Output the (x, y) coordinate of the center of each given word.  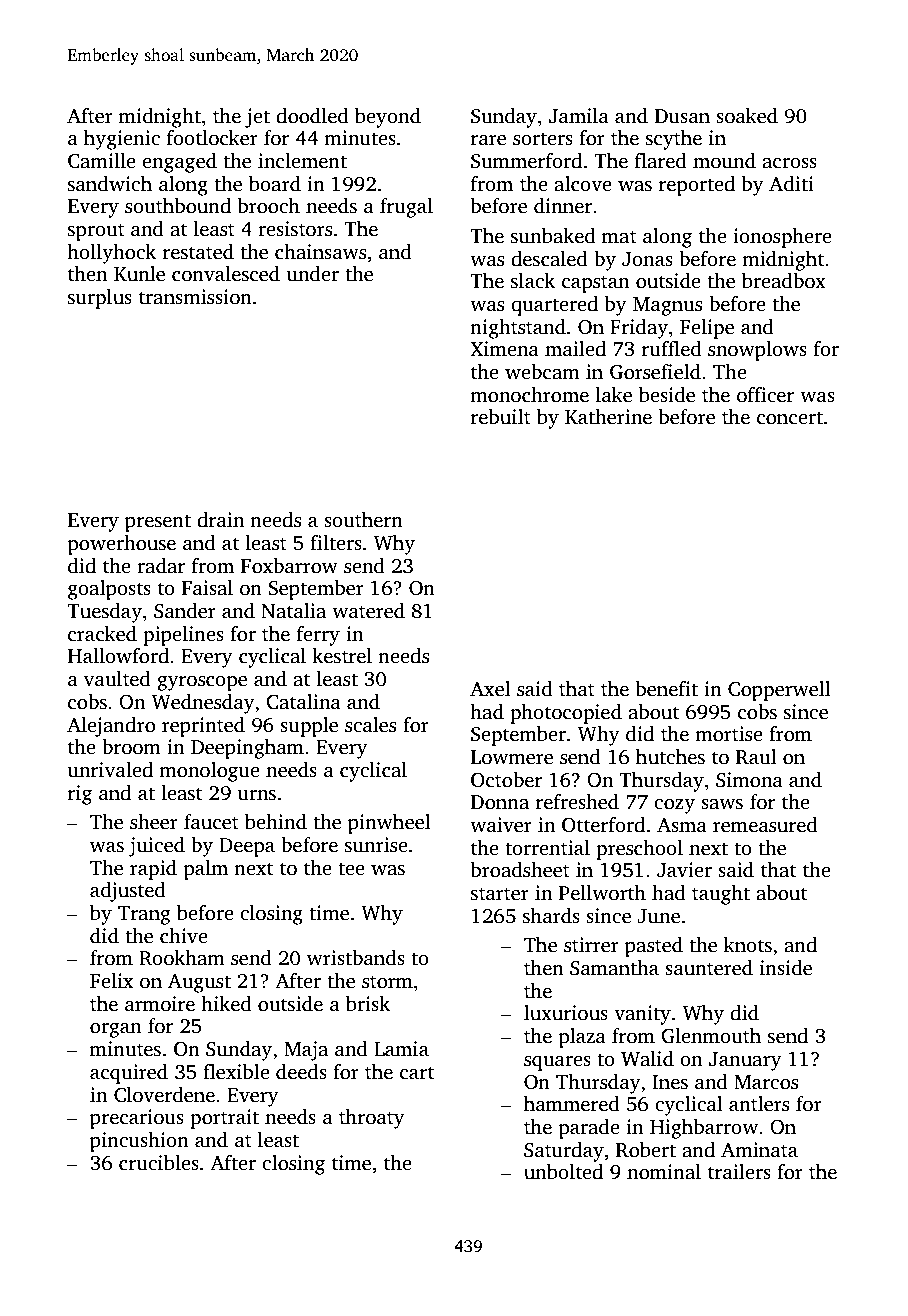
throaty (372, 1119)
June (659, 916)
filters (336, 543)
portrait (224, 1119)
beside (667, 395)
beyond (388, 118)
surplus (100, 299)
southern (363, 520)
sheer (154, 822)
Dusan (682, 116)
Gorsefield (655, 372)
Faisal (207, 588)
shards (551, 916)
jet (257, 118)
